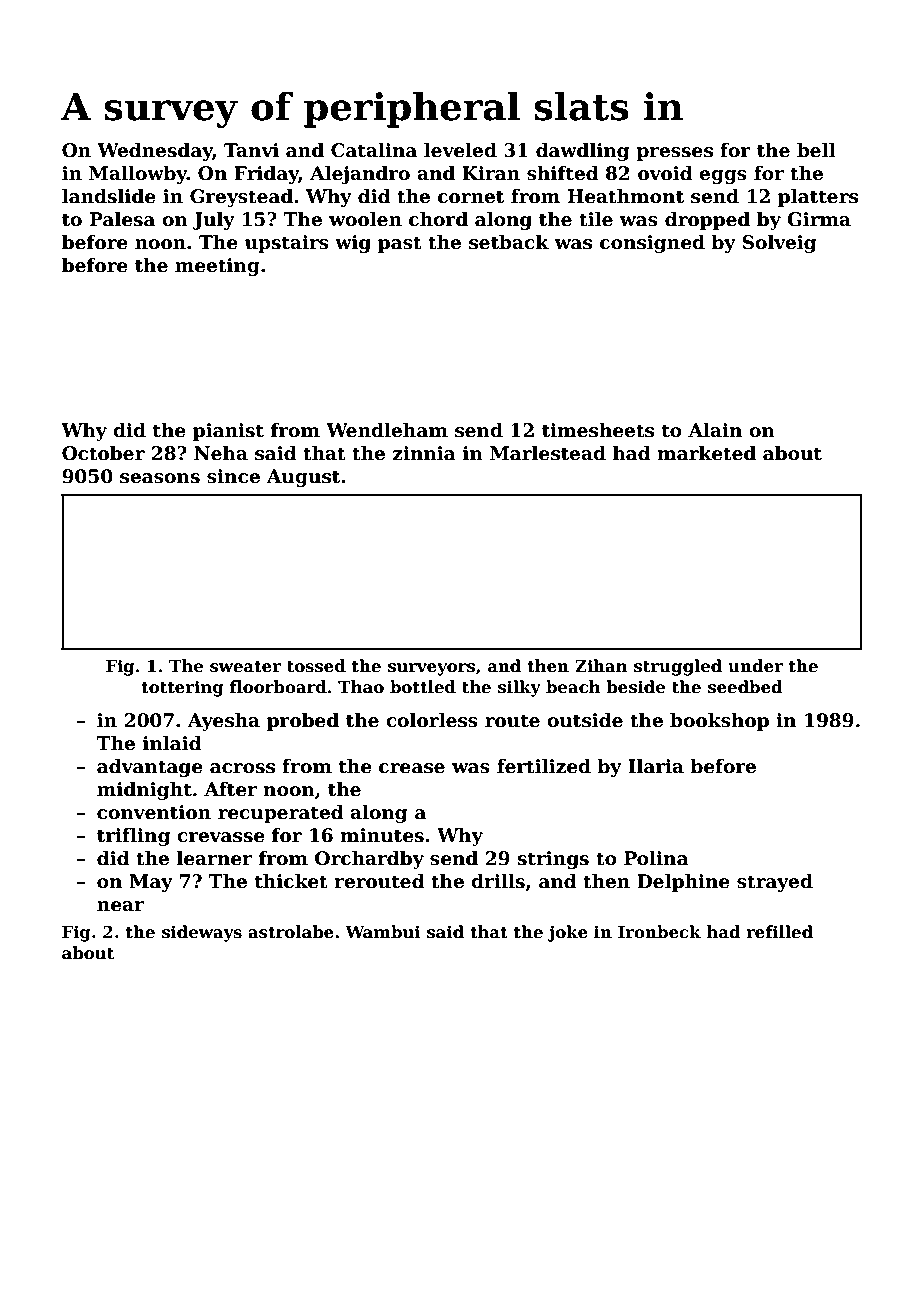  I want to click on marketed, so click(706, 453).
